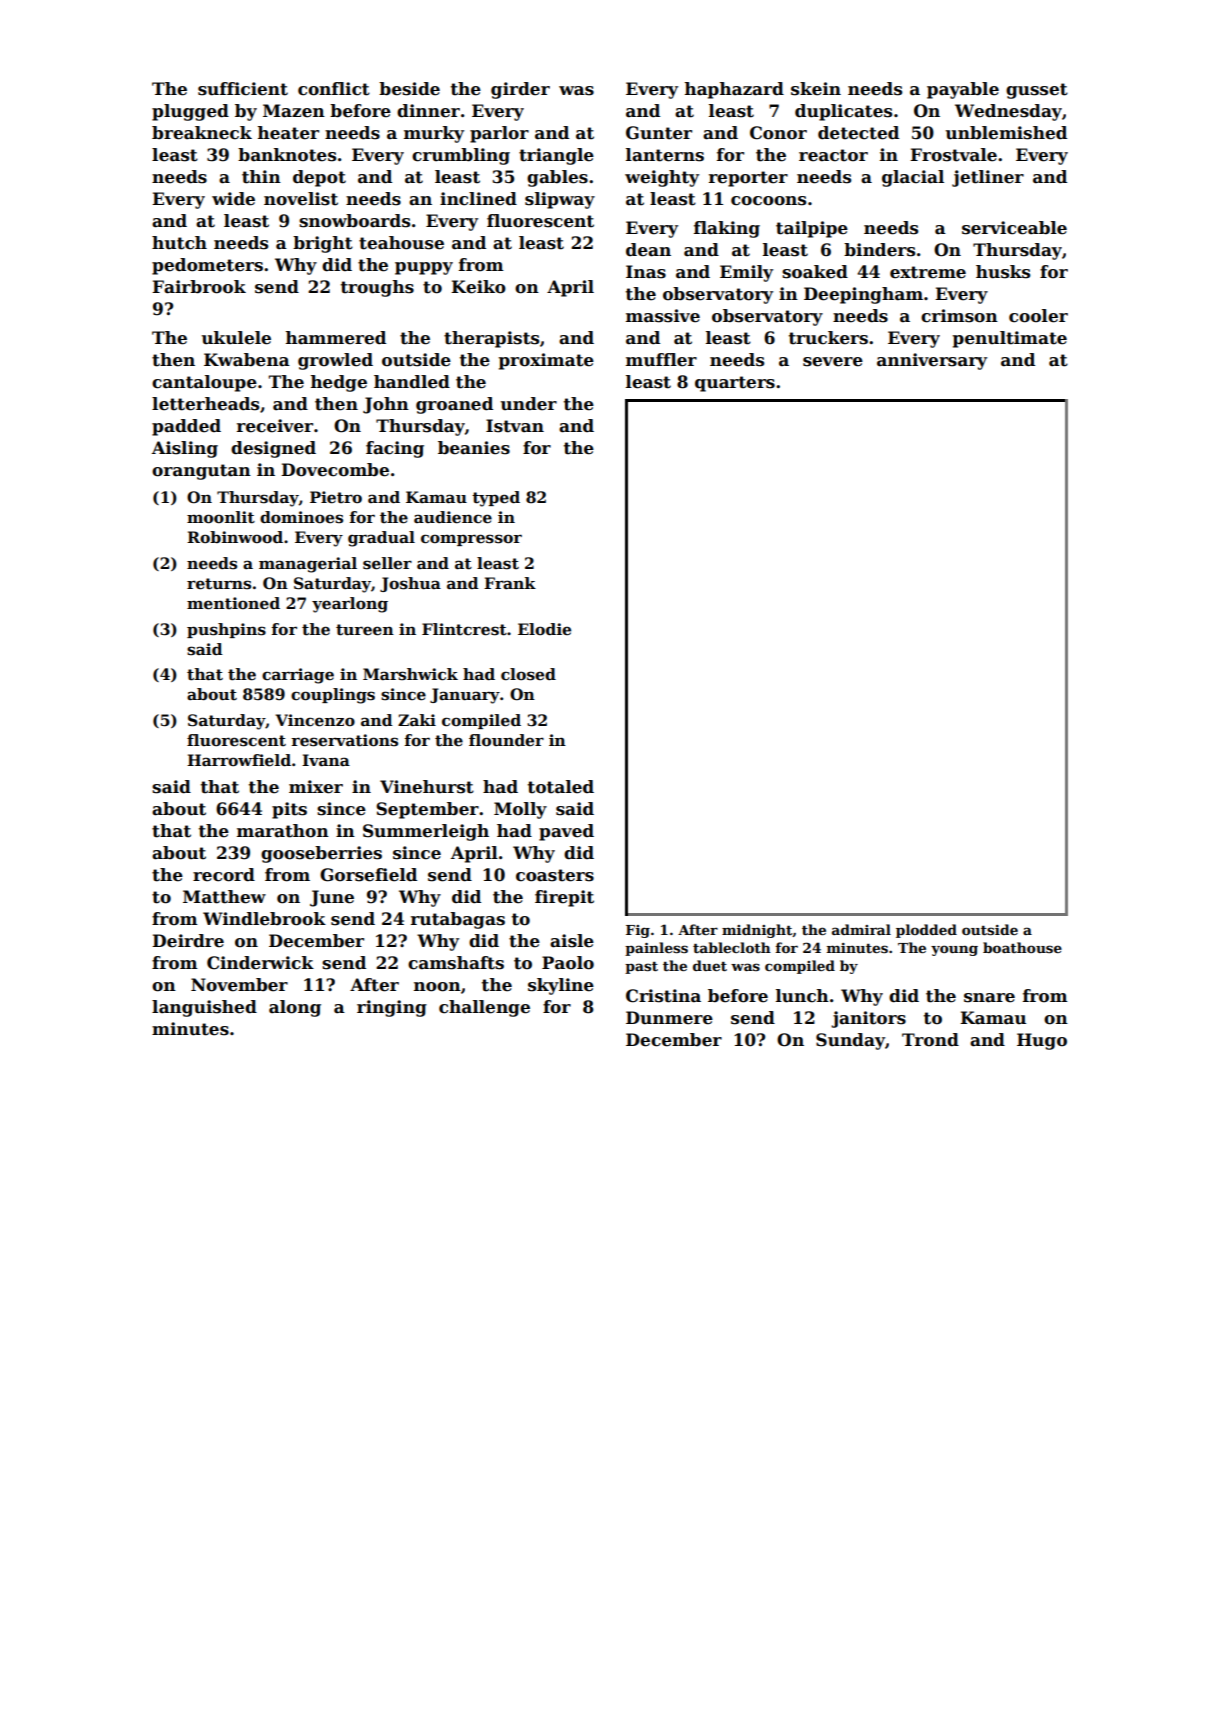 Image resolution: width=1220 pixels, height=1726 pixels. I want to click on girder, so click(520, 90).
